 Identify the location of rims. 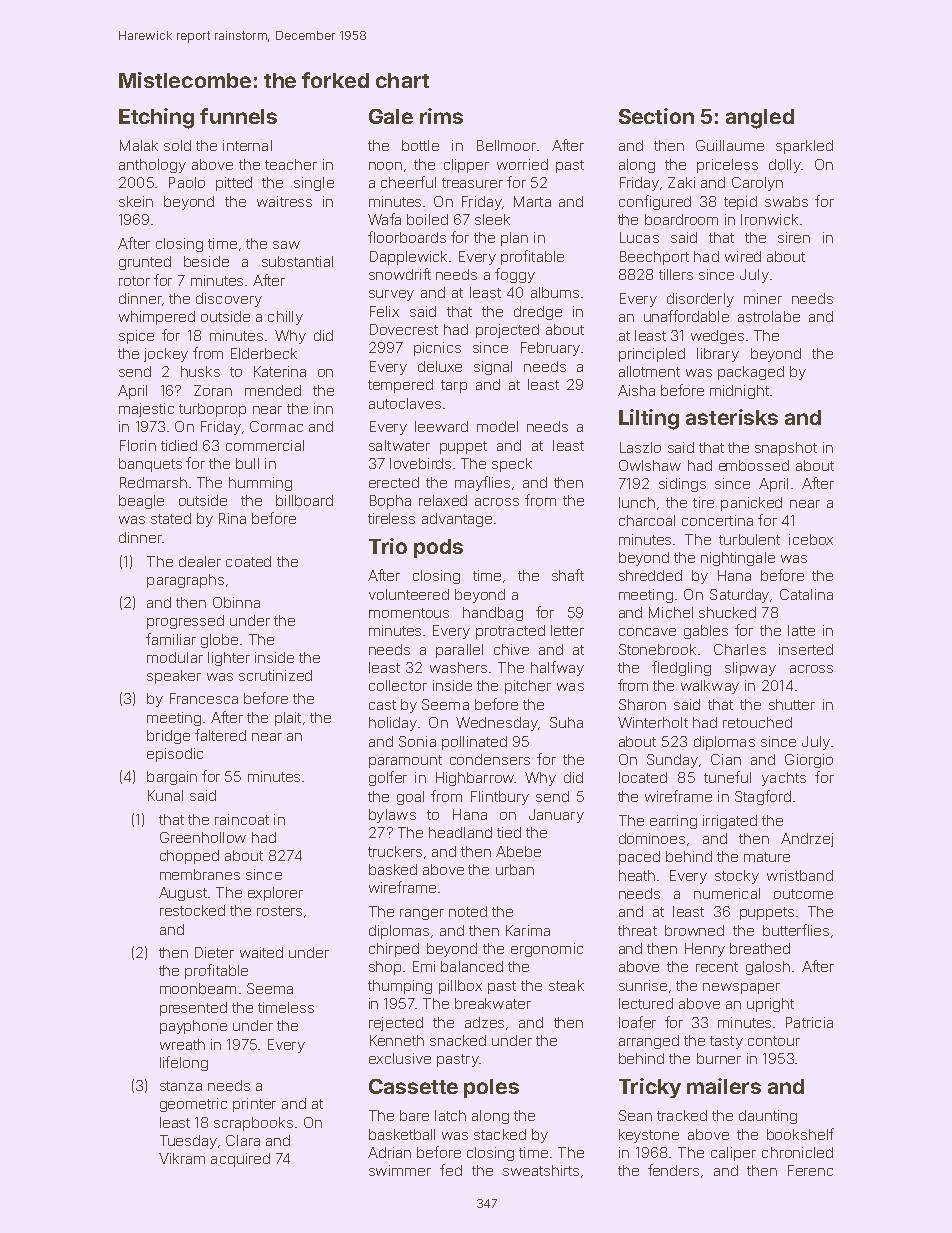
(441, 116).
